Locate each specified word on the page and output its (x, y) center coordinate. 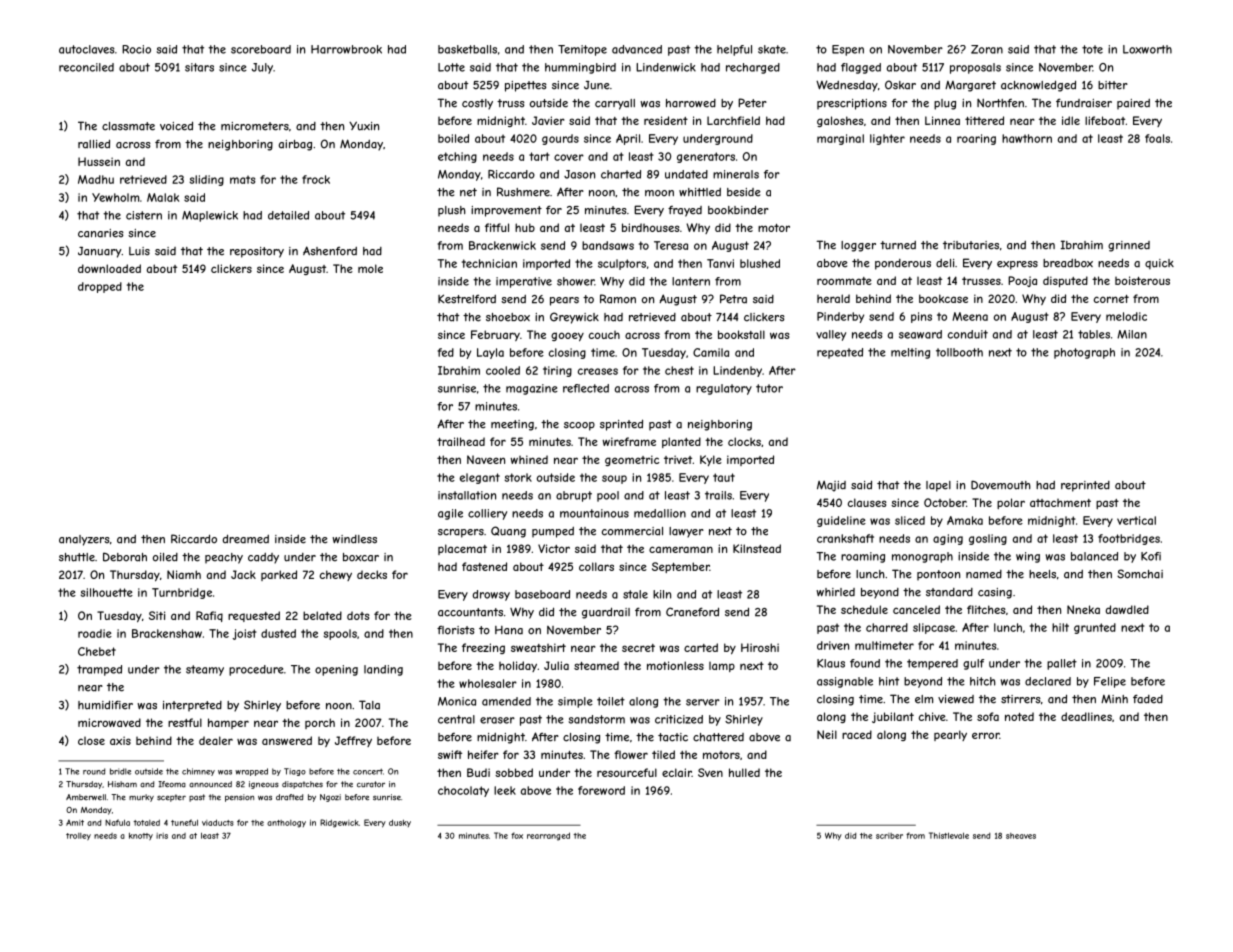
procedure (256, 670)
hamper (228, 723)
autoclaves (87, 49)
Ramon (618, 299)
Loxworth (1147, 49)
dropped (100, 287)
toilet (611, 701)
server (703, 702)
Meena (970, 316)
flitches (986, 609)
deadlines (1086, 716)
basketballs (467, 49)
